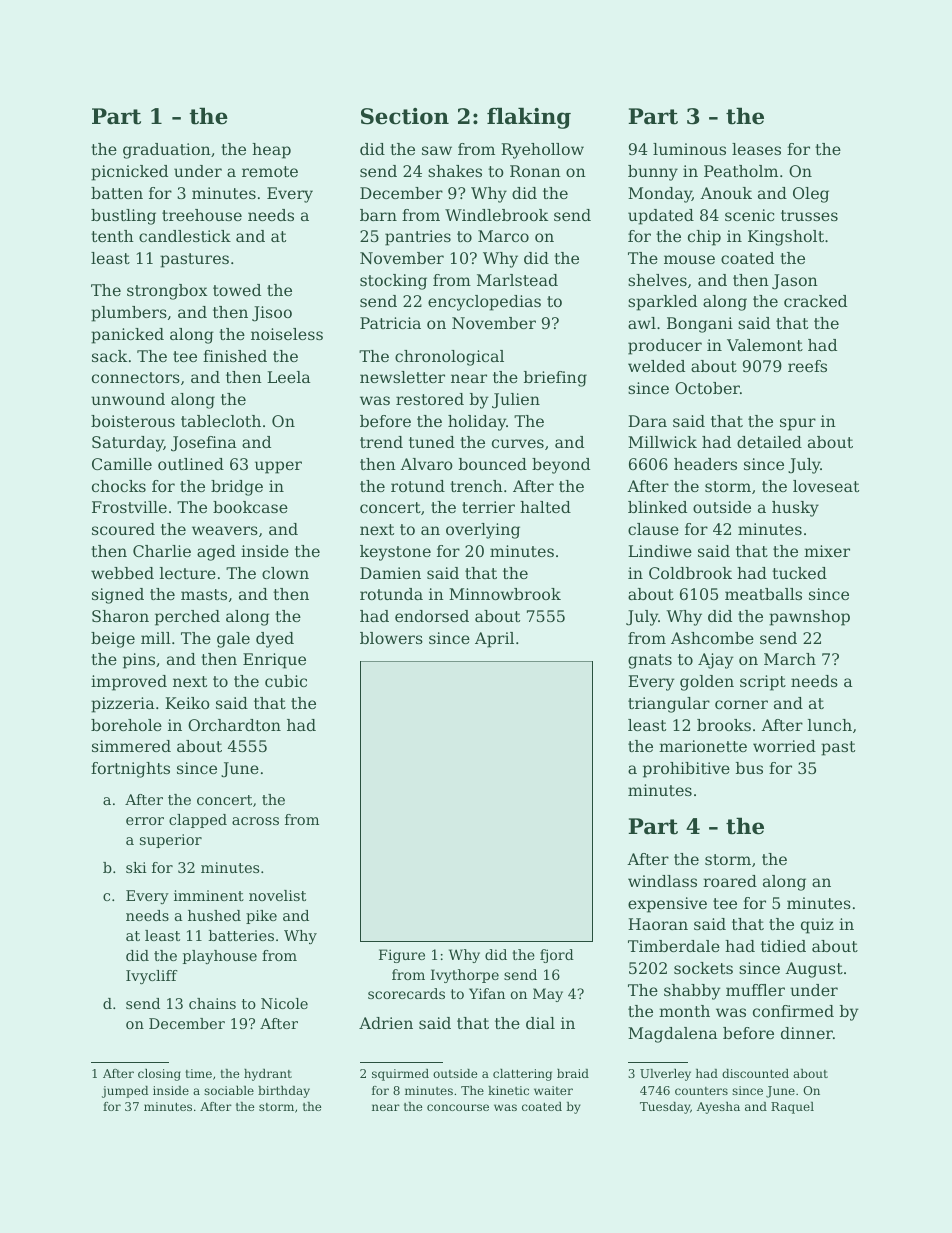  I want to click on Marlstead, so click(517, 280).
